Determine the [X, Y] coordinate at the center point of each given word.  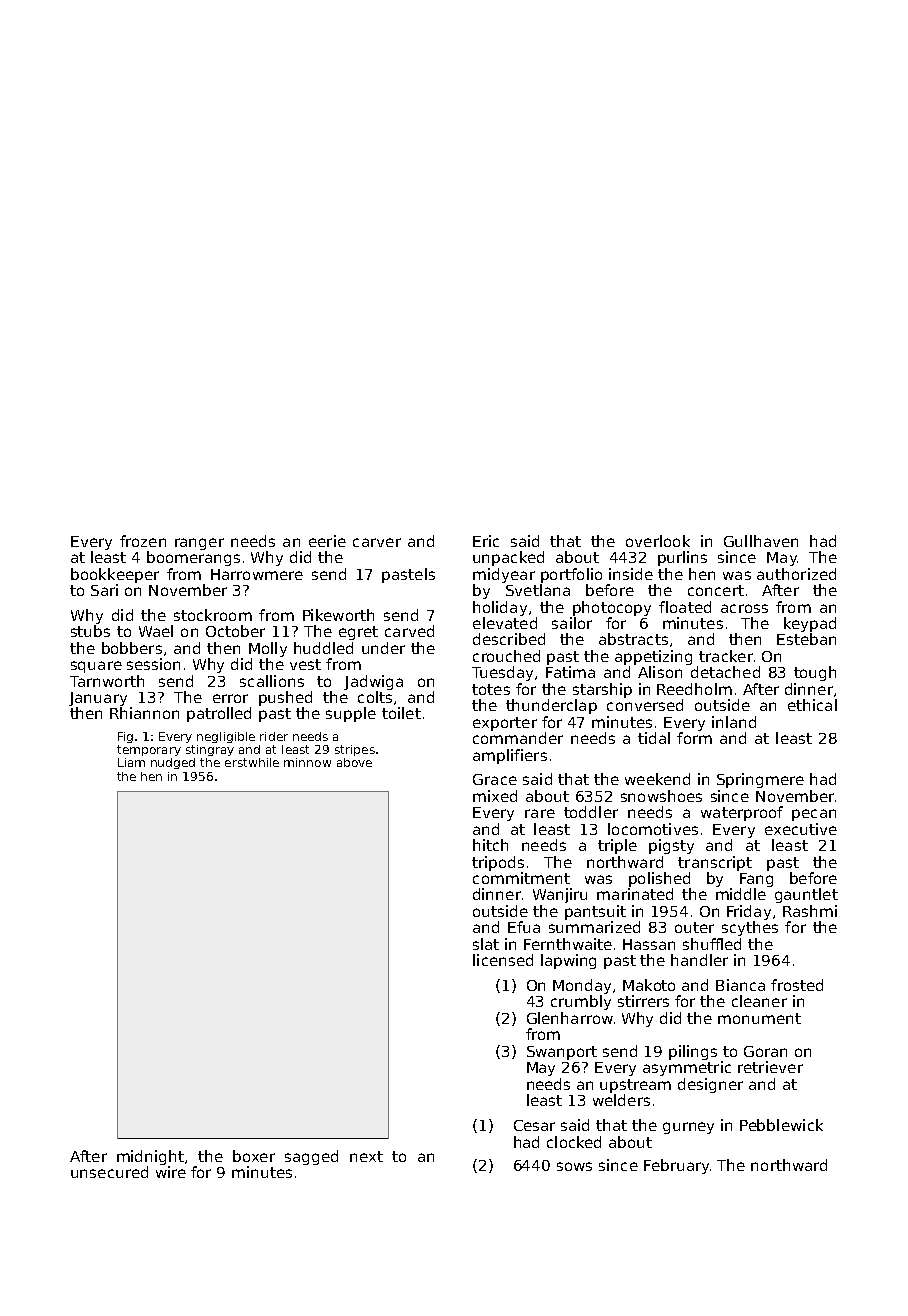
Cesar [534, 1125]
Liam [131, 762]
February [676, 1166]
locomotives [653, 829]
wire [171, 1172]
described [509, 639]
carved [409, 631]
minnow [307, 762]
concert [716, 590]
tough [815, 673]
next [366, 1156]
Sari [104, 590]
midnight [150, 1157]
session [153, 664]
